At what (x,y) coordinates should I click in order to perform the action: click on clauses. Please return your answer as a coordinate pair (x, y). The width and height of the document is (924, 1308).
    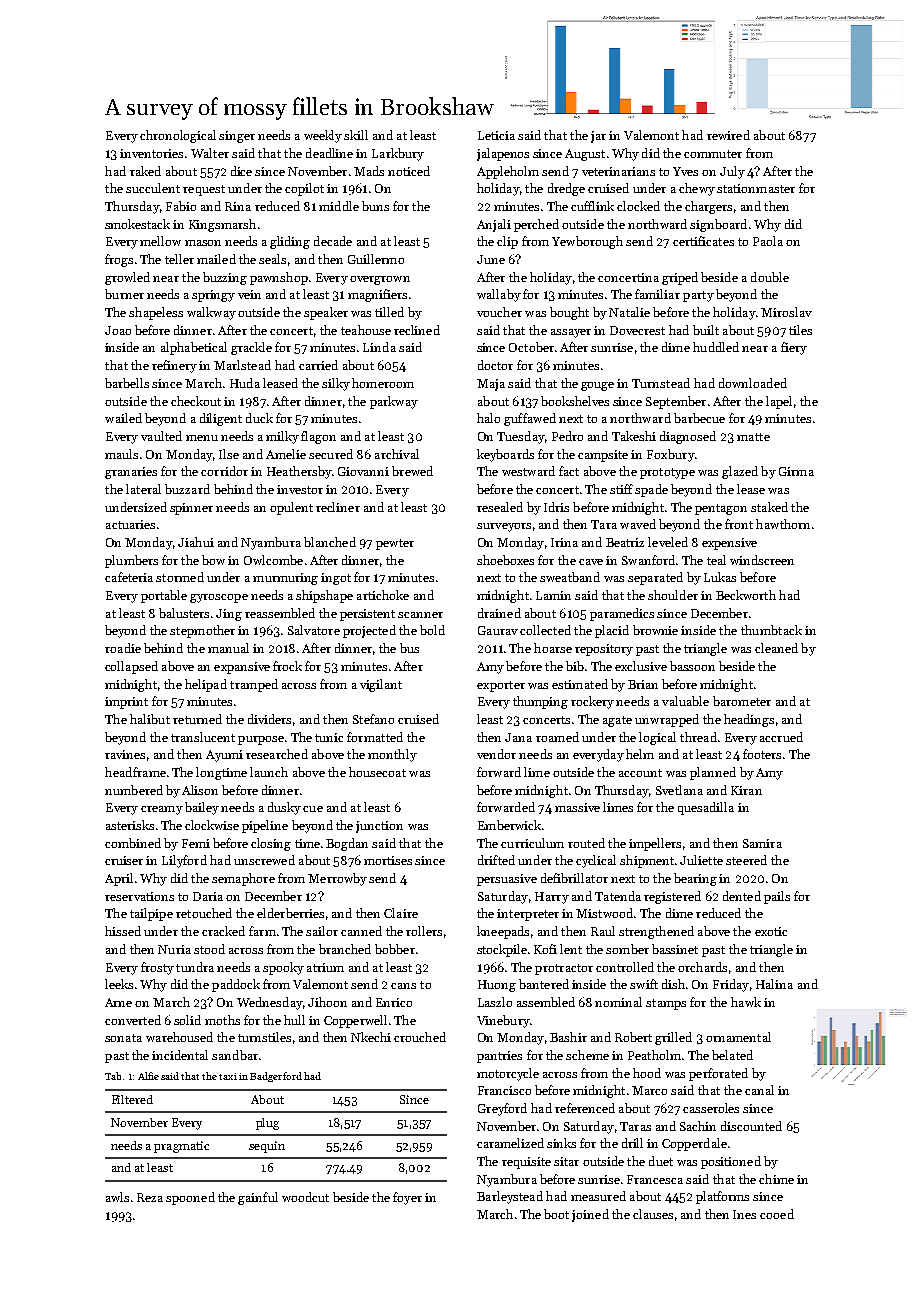
    Looking at the image, I should click on (653, 1214).
